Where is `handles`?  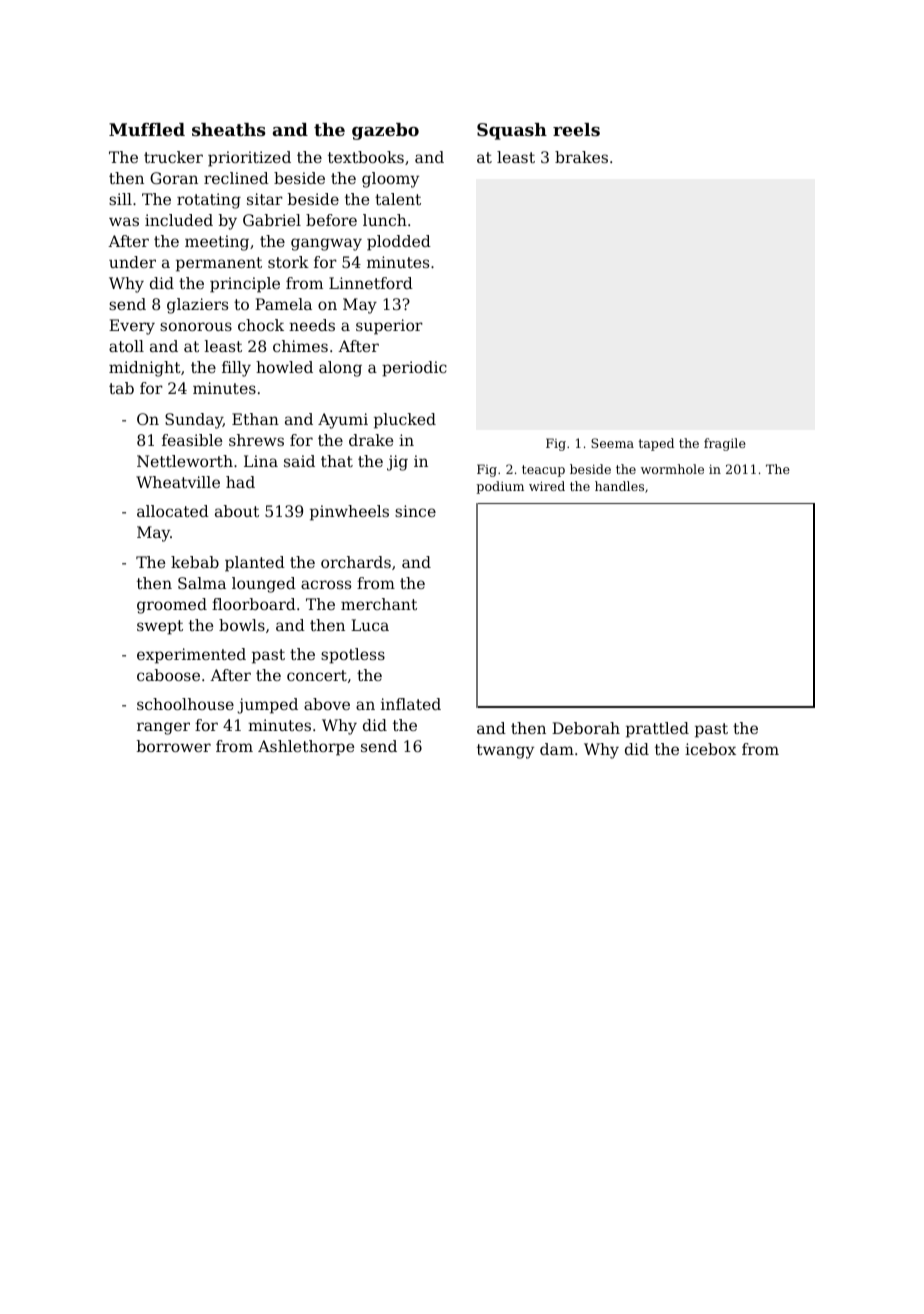 handles is located at coordinates (619, 486).
